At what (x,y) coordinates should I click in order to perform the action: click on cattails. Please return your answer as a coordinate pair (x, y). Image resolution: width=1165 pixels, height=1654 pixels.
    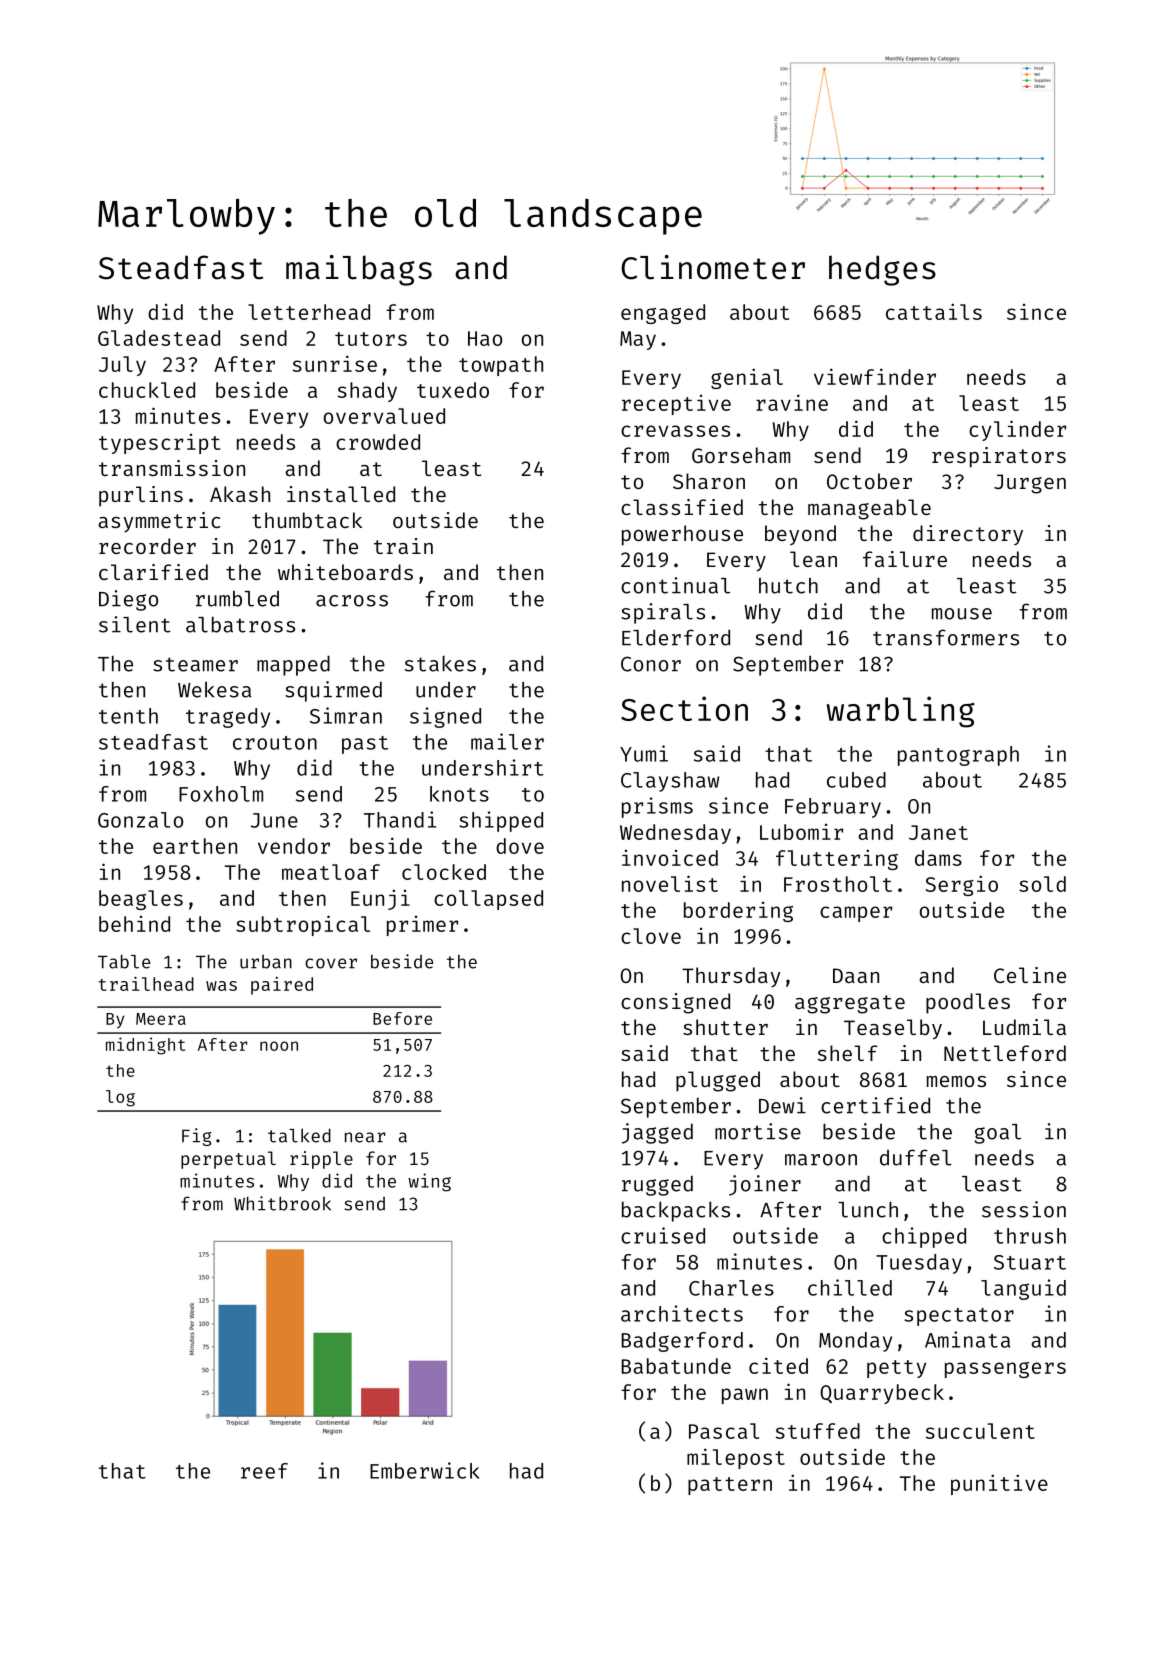
    Looking at the image, I should click on (934, 311).
